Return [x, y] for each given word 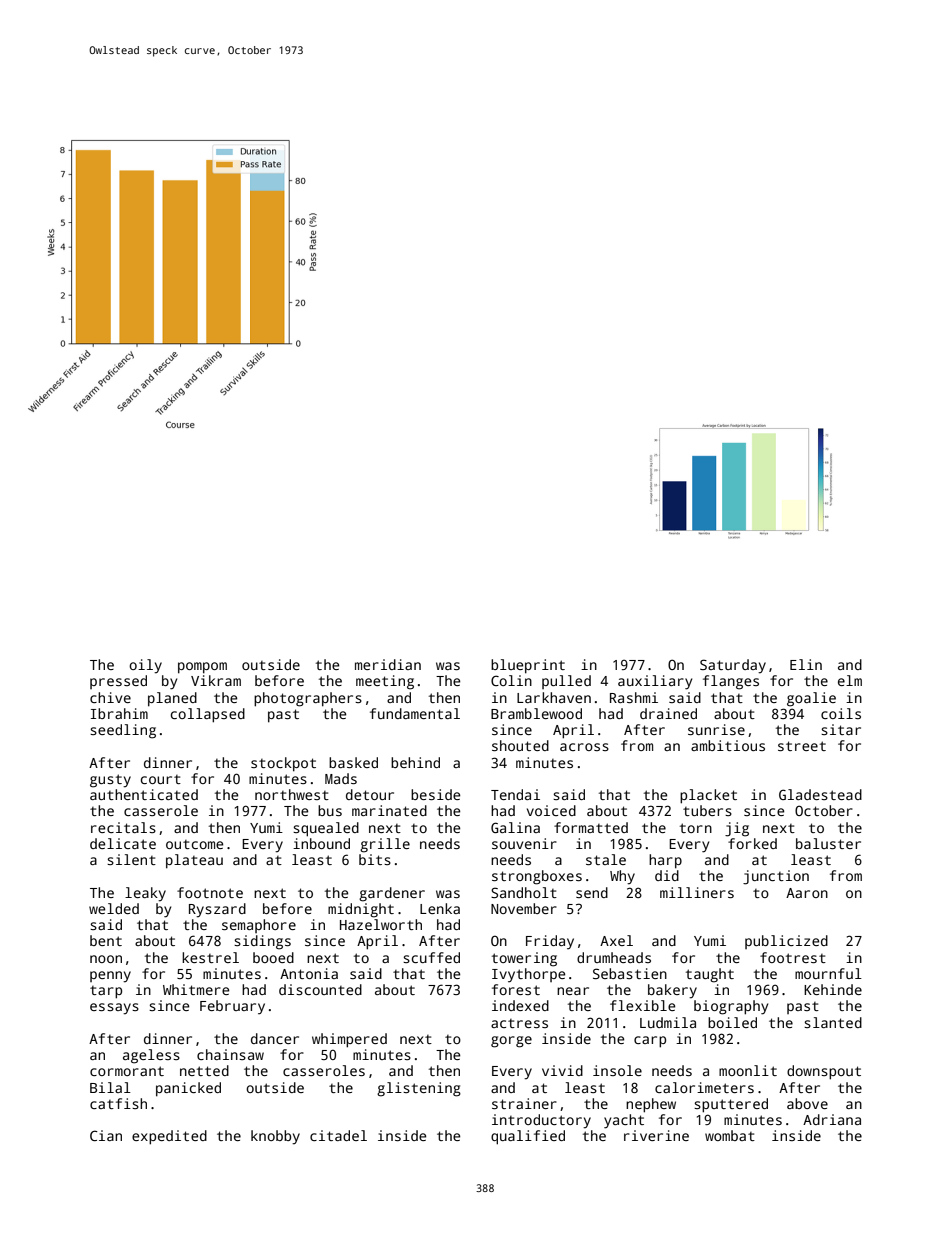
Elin [806, 664]
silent [131, 859]
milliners [697, 892]
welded [114, 908]
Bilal [110, 1087]
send [592, 892]
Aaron [807, 893]
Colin [511, 680]
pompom [202, 668]
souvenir [524, 843]
